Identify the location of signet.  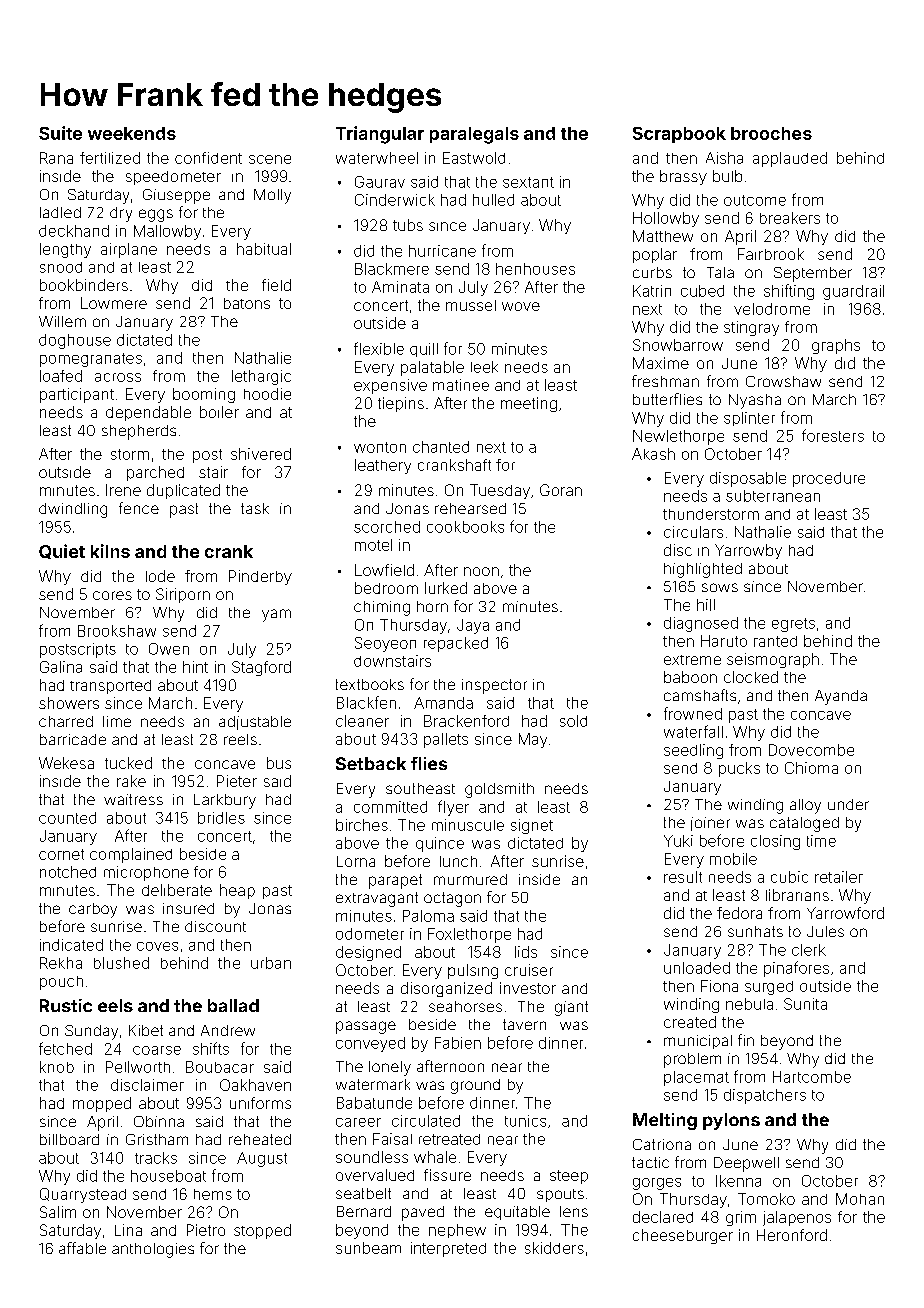
(532, 826).
